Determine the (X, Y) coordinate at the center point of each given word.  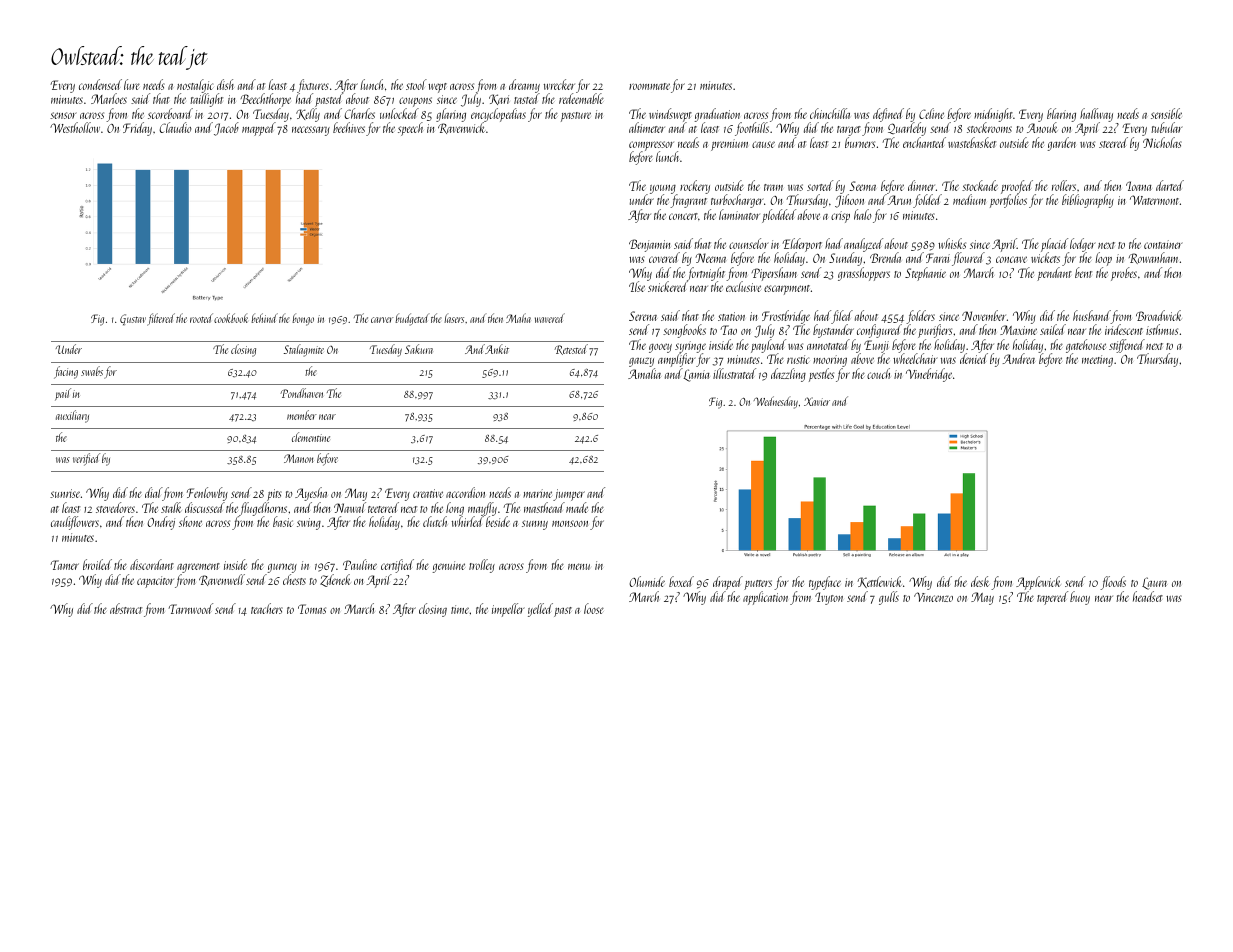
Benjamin (649, 245)
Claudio (175, 127)
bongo (303, 319)
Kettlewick (880, 582)
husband (1092, 315)
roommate (649, 86)
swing (309, 524)
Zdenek (335, 580)
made (577, 507)
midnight (993, 115)
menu (579, 566)
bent (1083, 272)
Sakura (419, 349)
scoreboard (170, 113)
